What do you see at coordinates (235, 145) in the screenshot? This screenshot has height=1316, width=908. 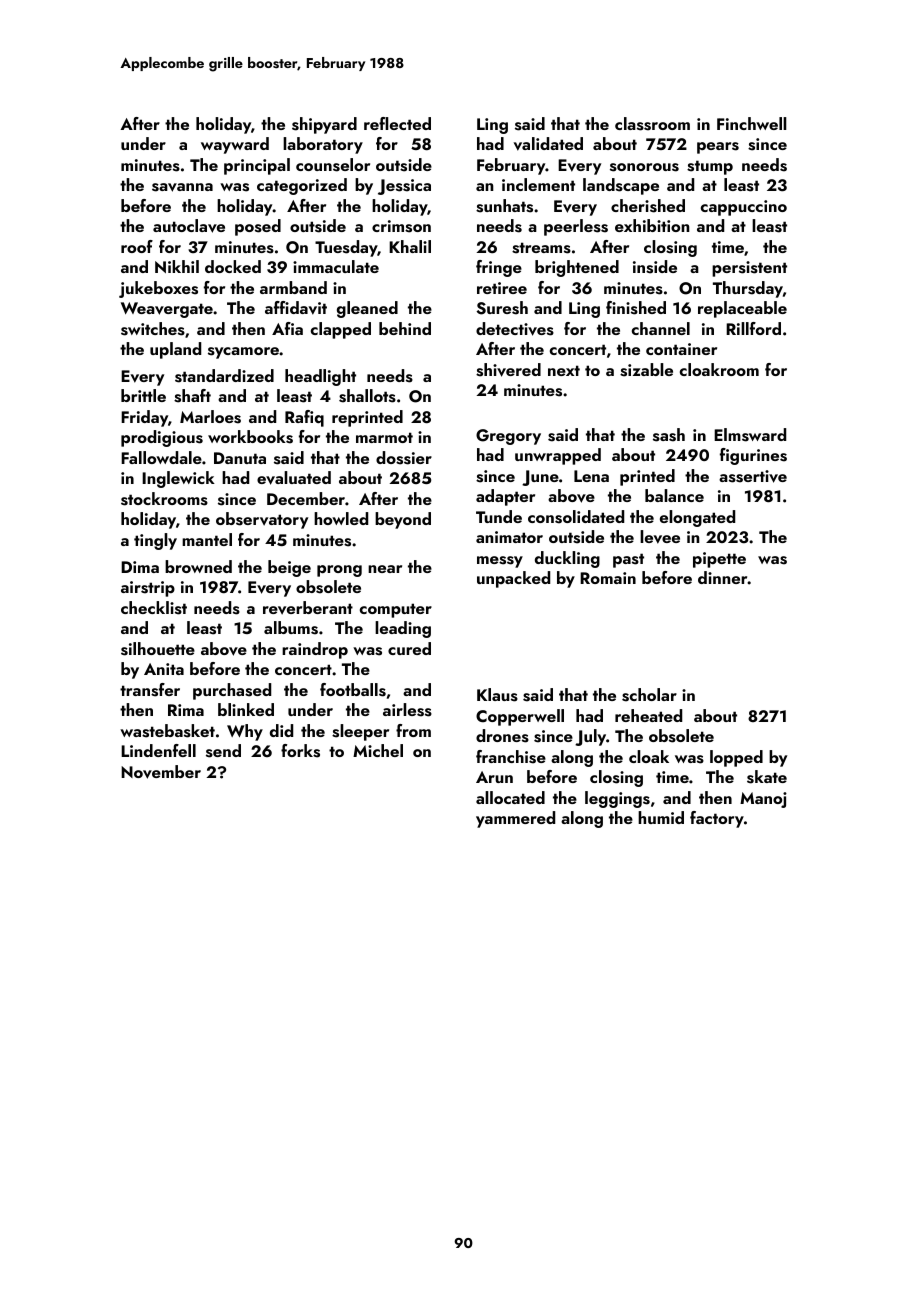 I see `wayward` at bounding box center [235, 145].
